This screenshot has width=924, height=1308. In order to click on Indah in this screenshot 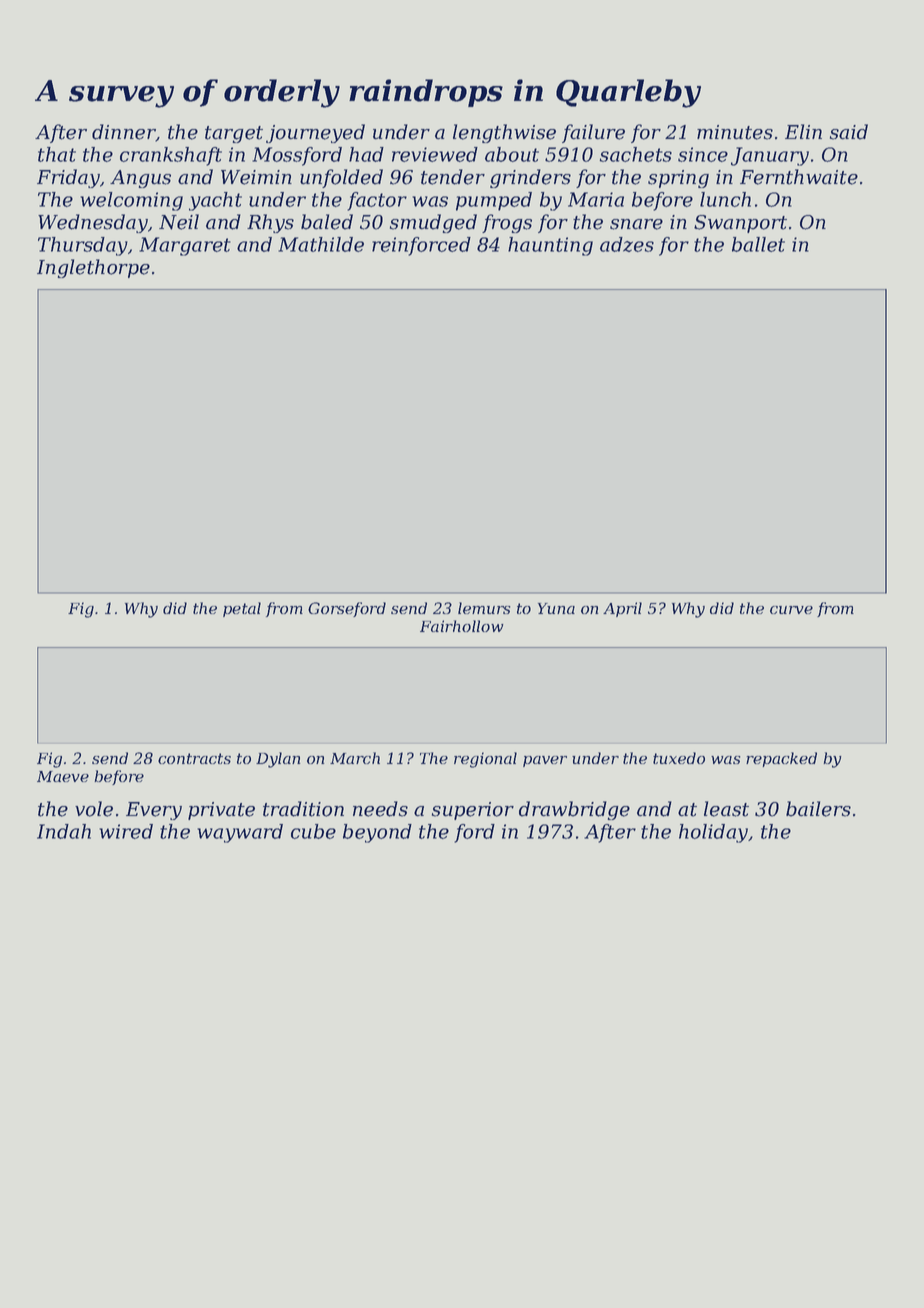, I will do `click(64, 831)`.
